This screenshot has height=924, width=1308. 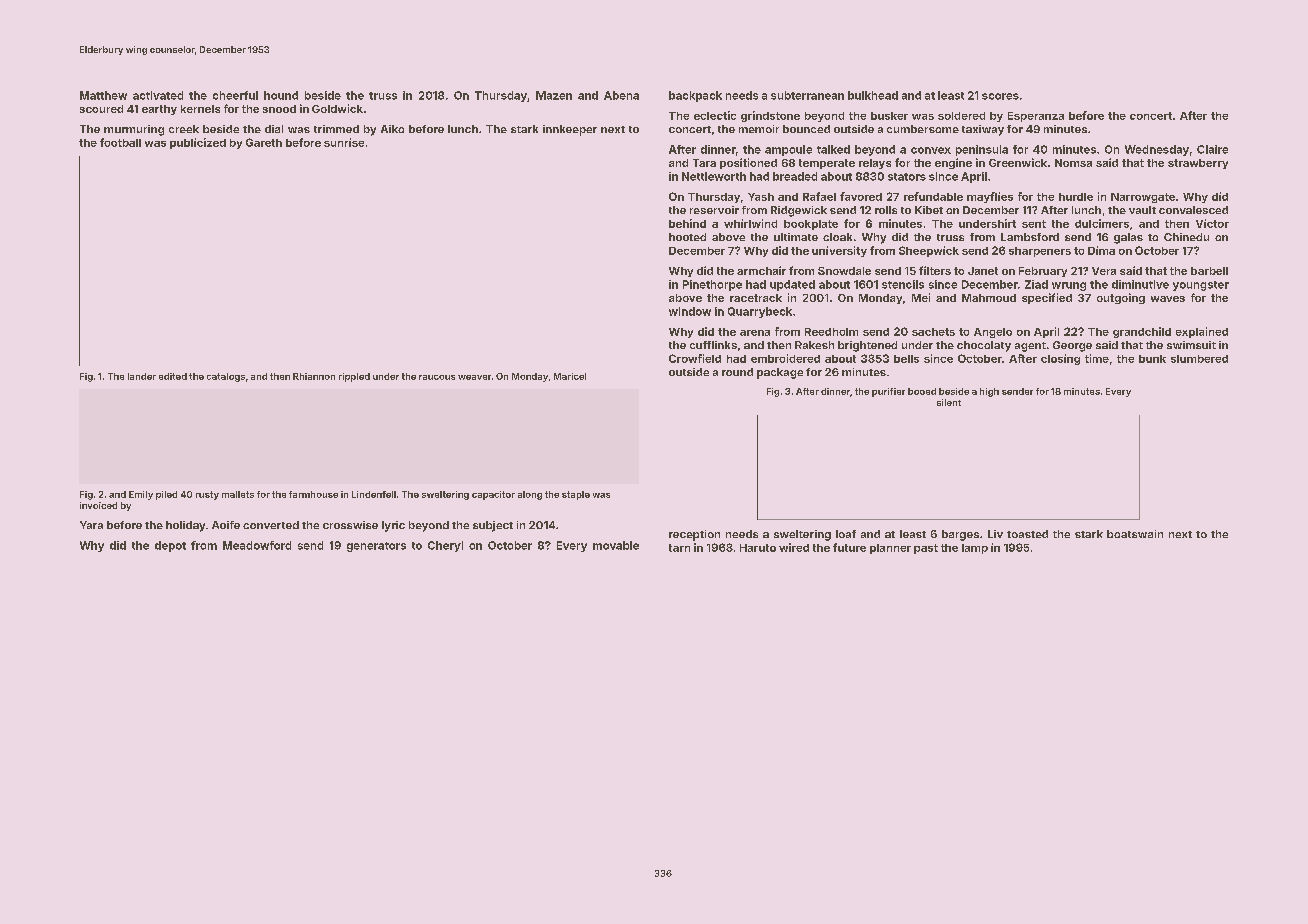 I want to click on football, so click(x=120, y=142).
